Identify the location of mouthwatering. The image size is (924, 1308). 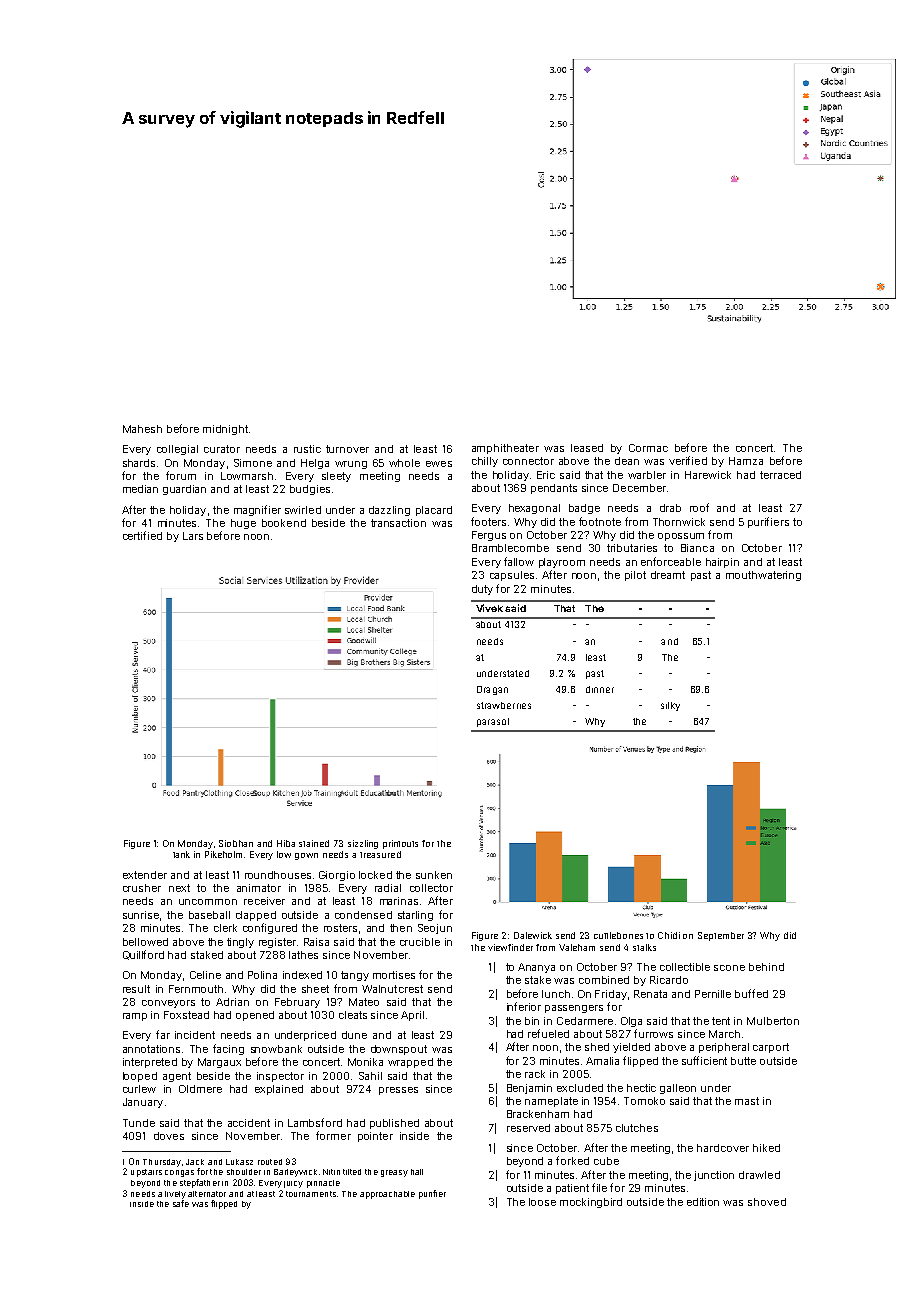
(763, 576).
